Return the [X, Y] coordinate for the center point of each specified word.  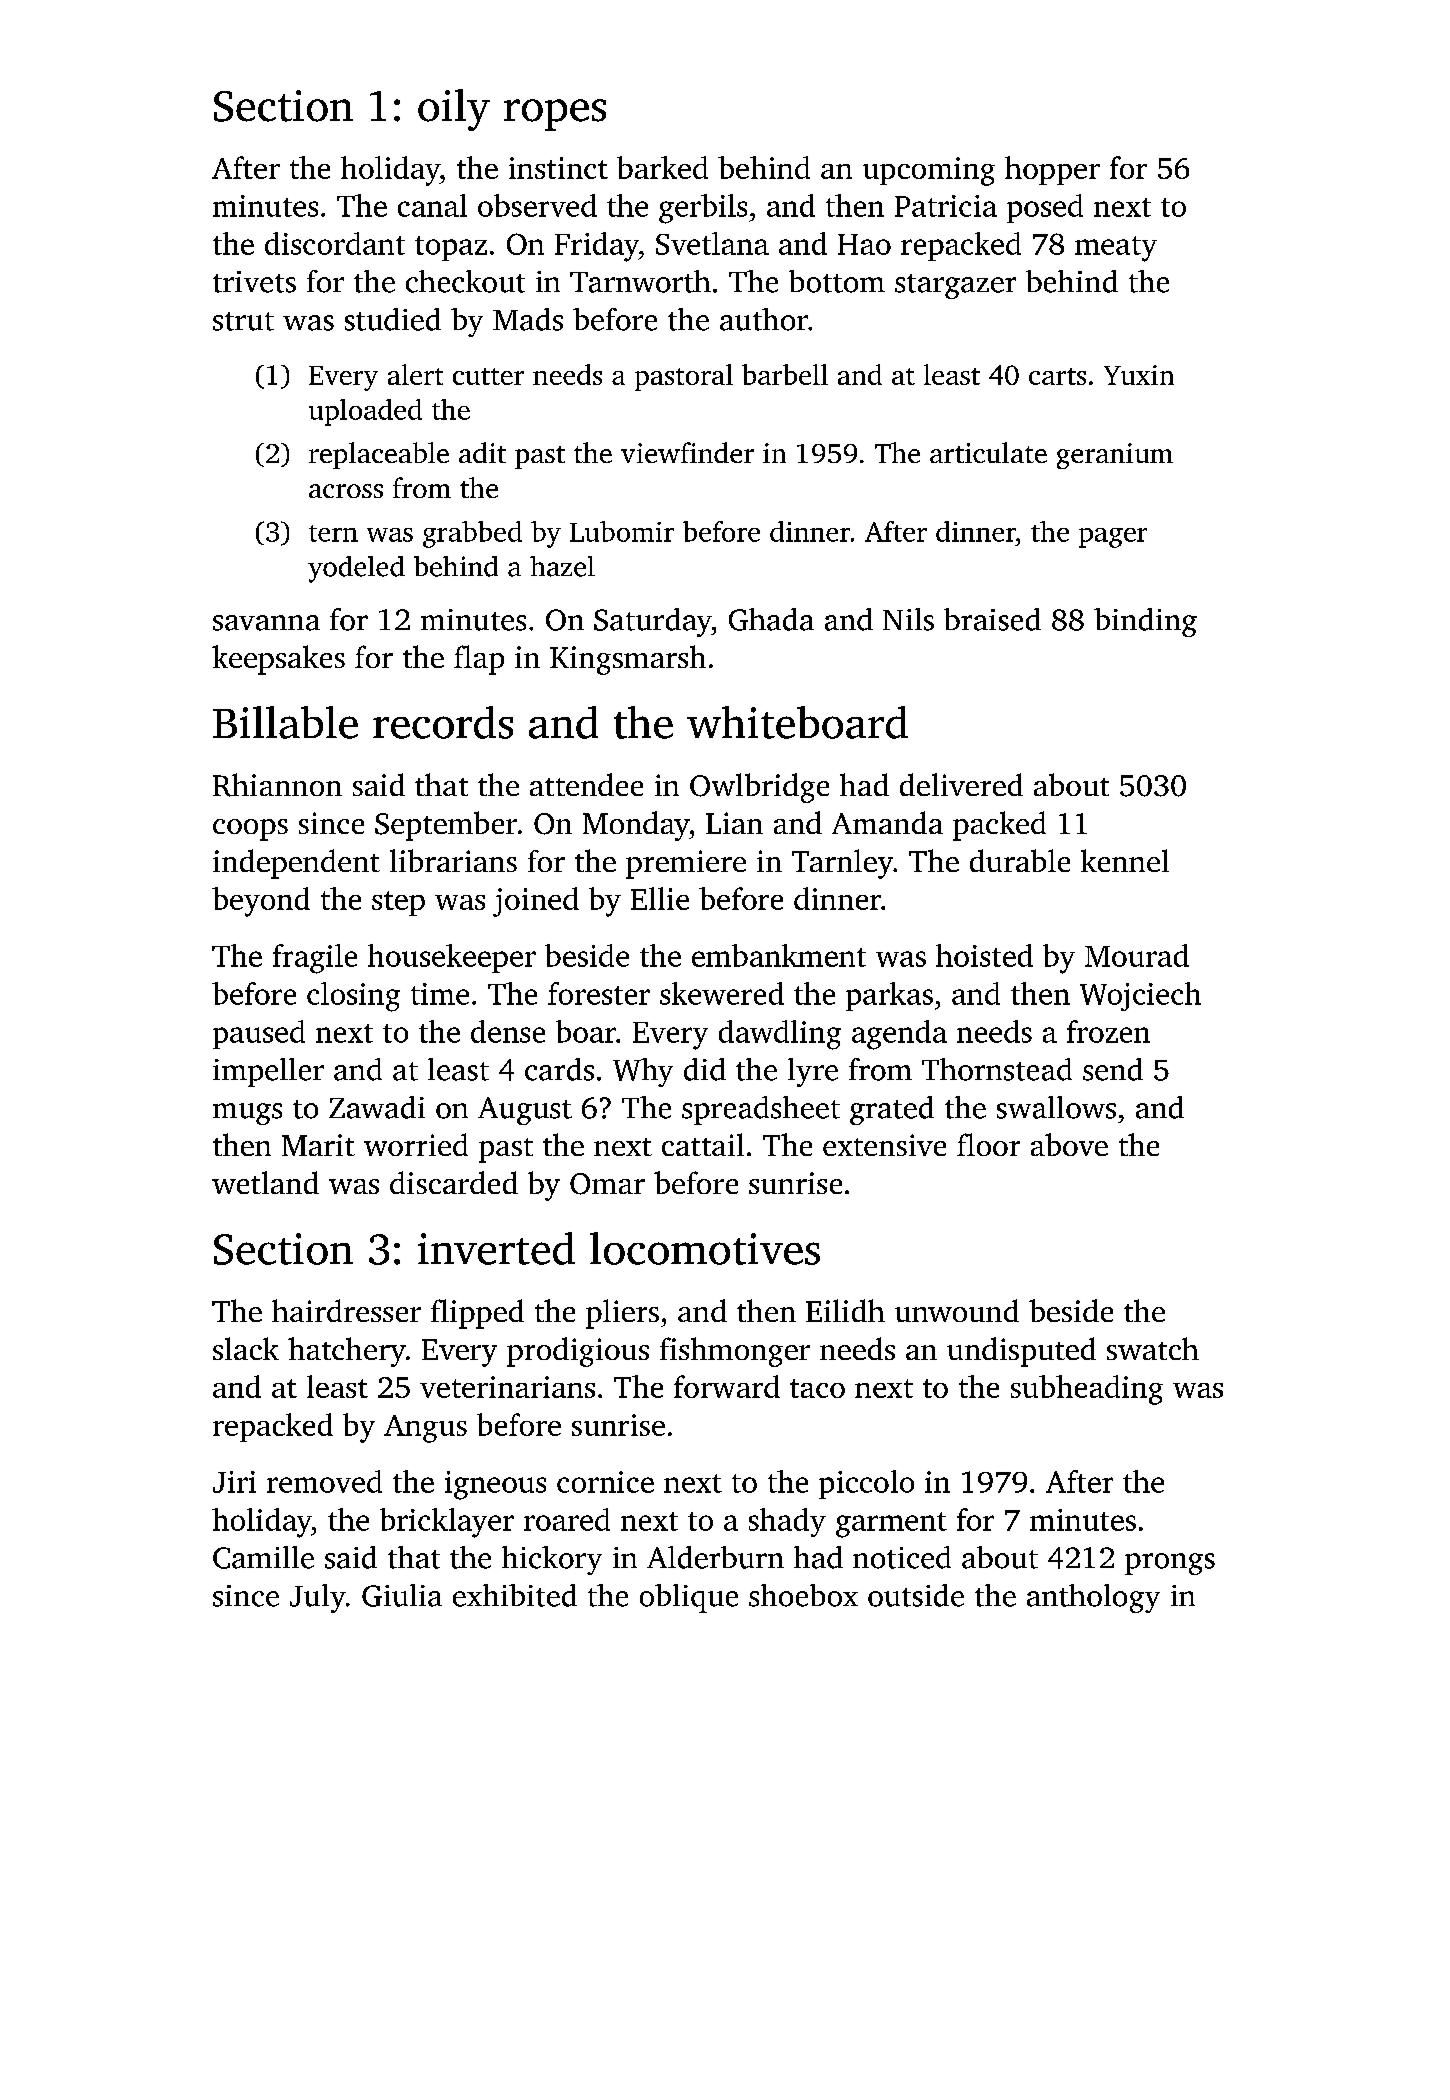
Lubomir [622, 531]
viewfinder [687, 452]
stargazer [955, 286]
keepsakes [278, 660]
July [318, 1598]
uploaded [365, 412]
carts [1057, 376]
